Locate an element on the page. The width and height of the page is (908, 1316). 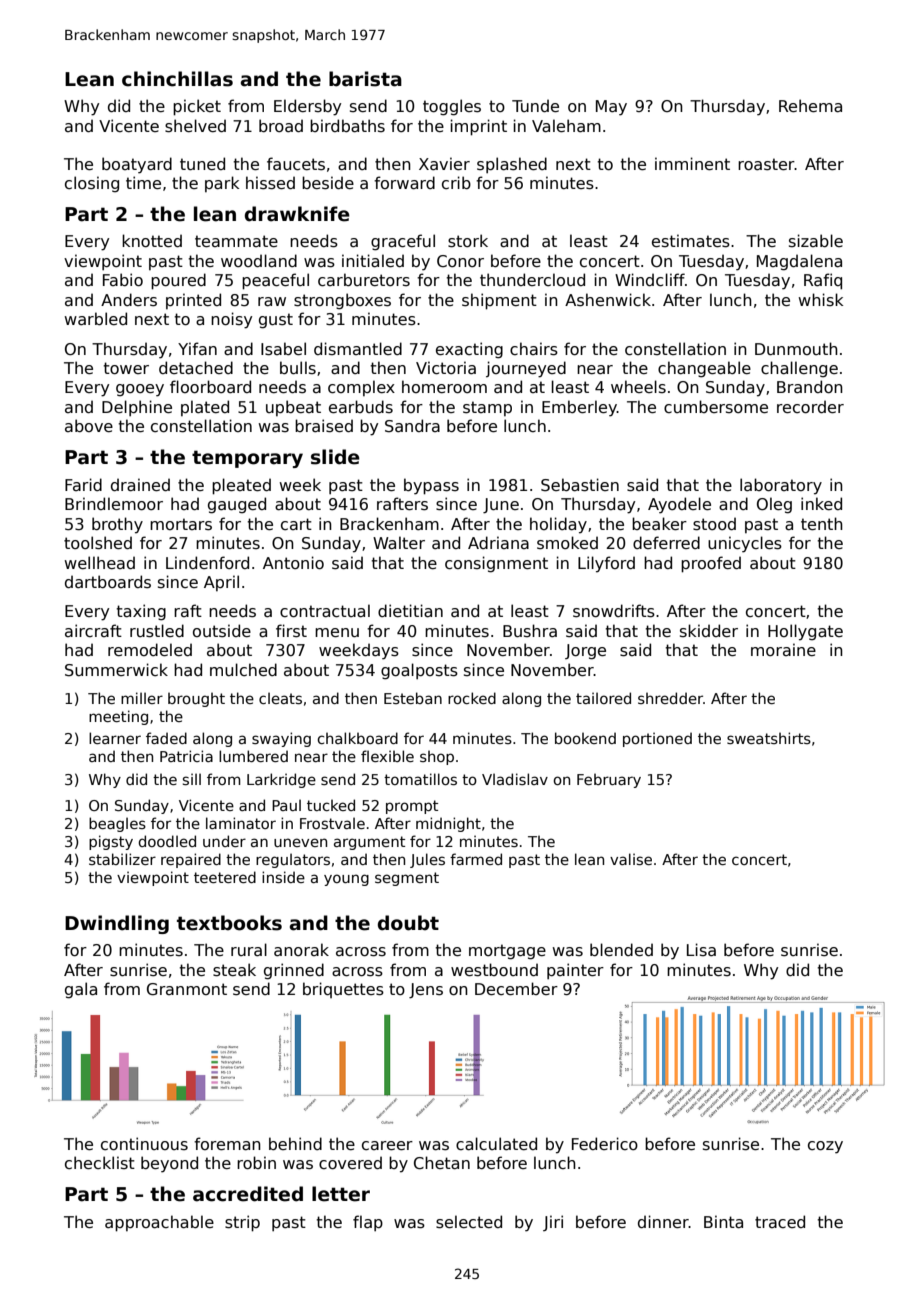
approachable is located at coordinates (159, 1223).
